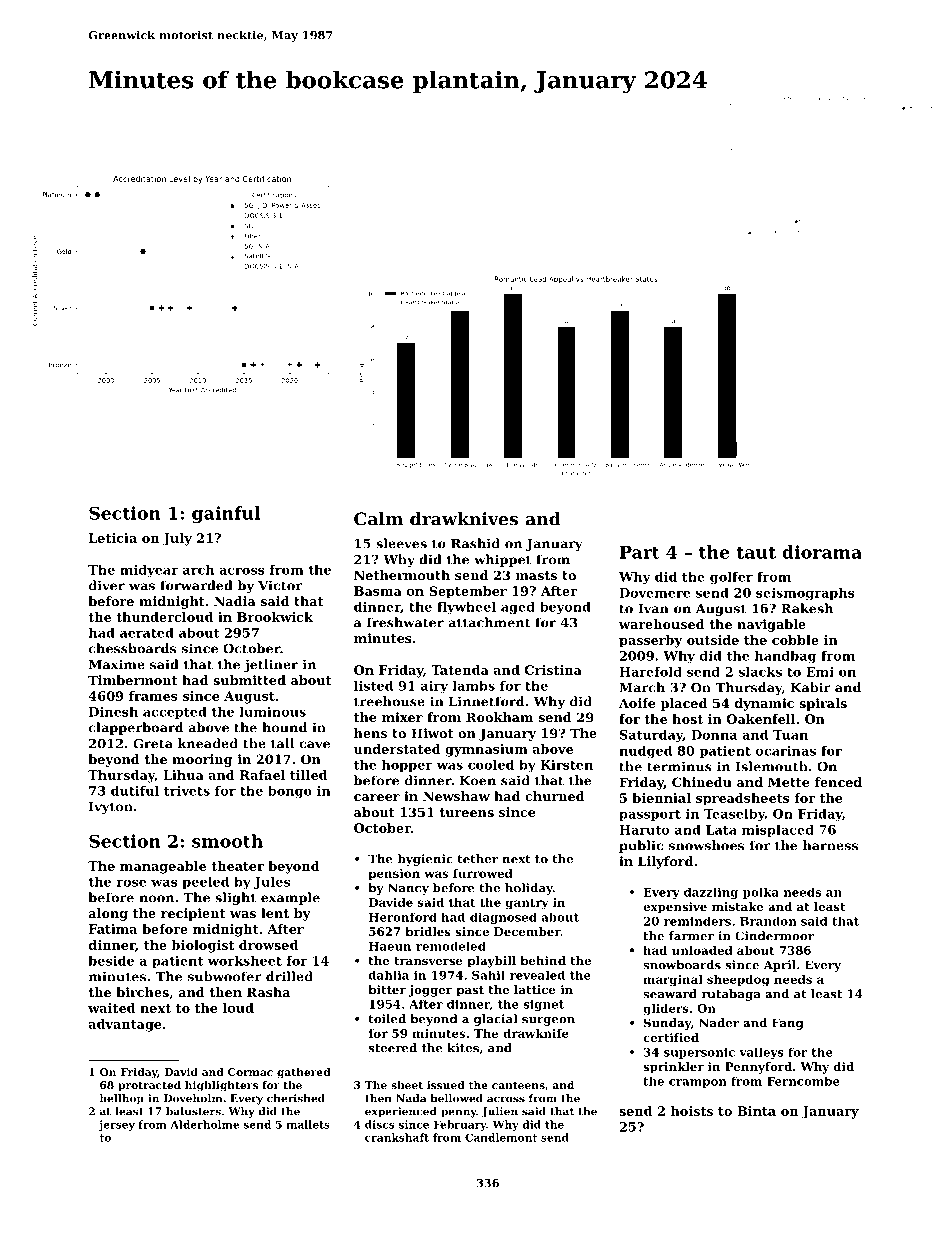 The height and width of the screenshot is (1233, 952). I want to click on masts, so click(536, 575).
